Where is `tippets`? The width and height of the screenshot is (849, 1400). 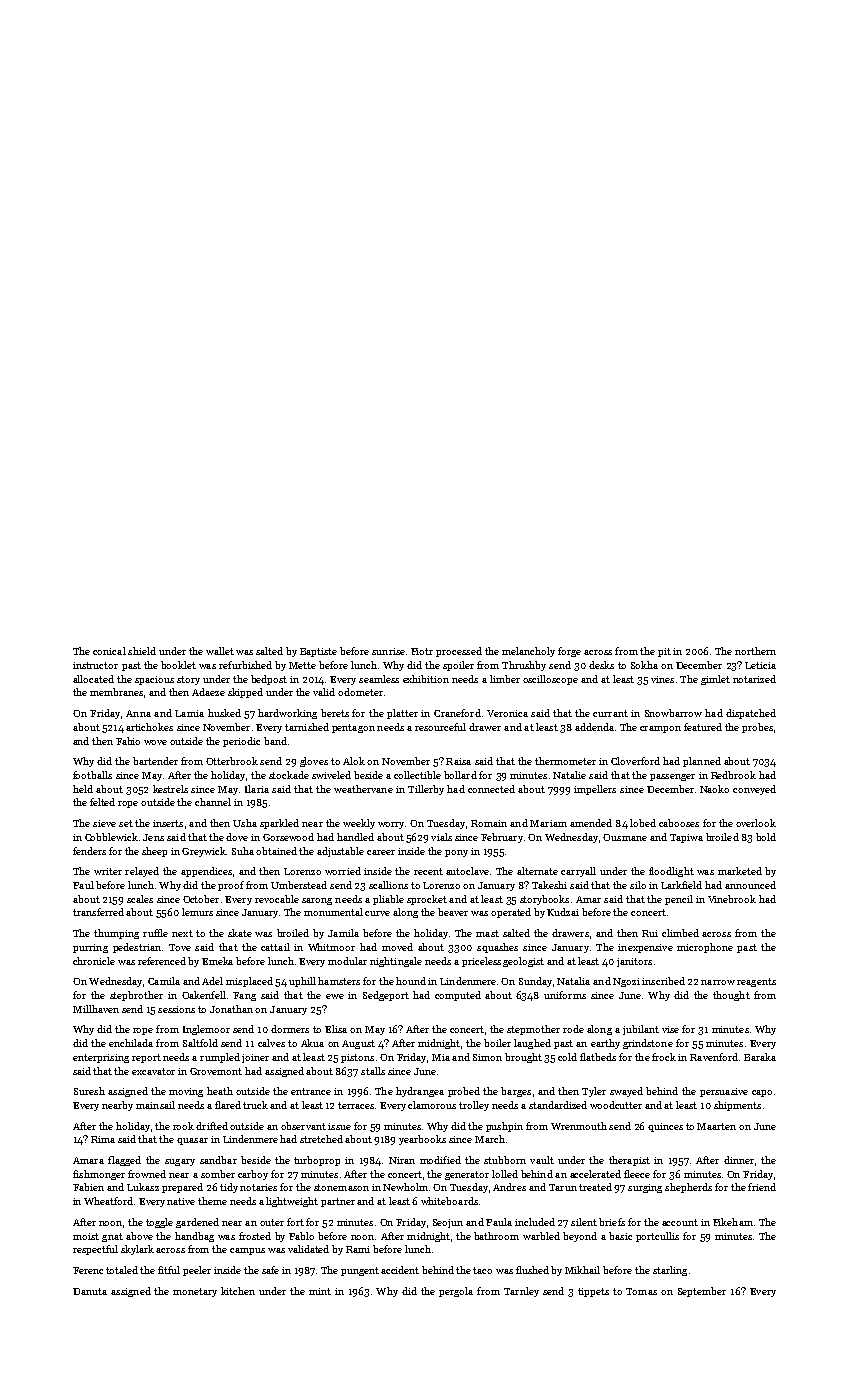 tippets is located at coordinates (593, 1292).
